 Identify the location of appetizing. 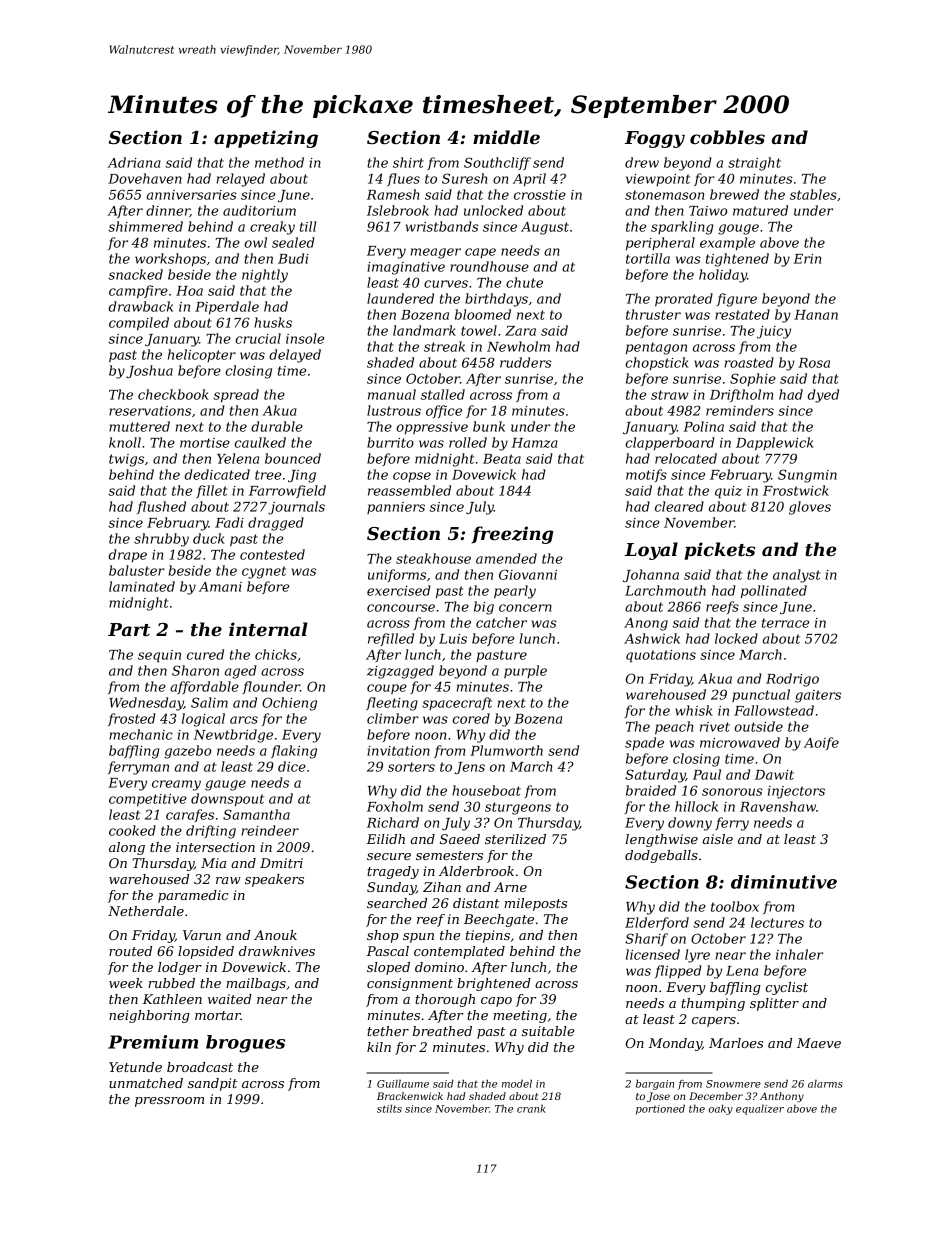
(266, 139).
